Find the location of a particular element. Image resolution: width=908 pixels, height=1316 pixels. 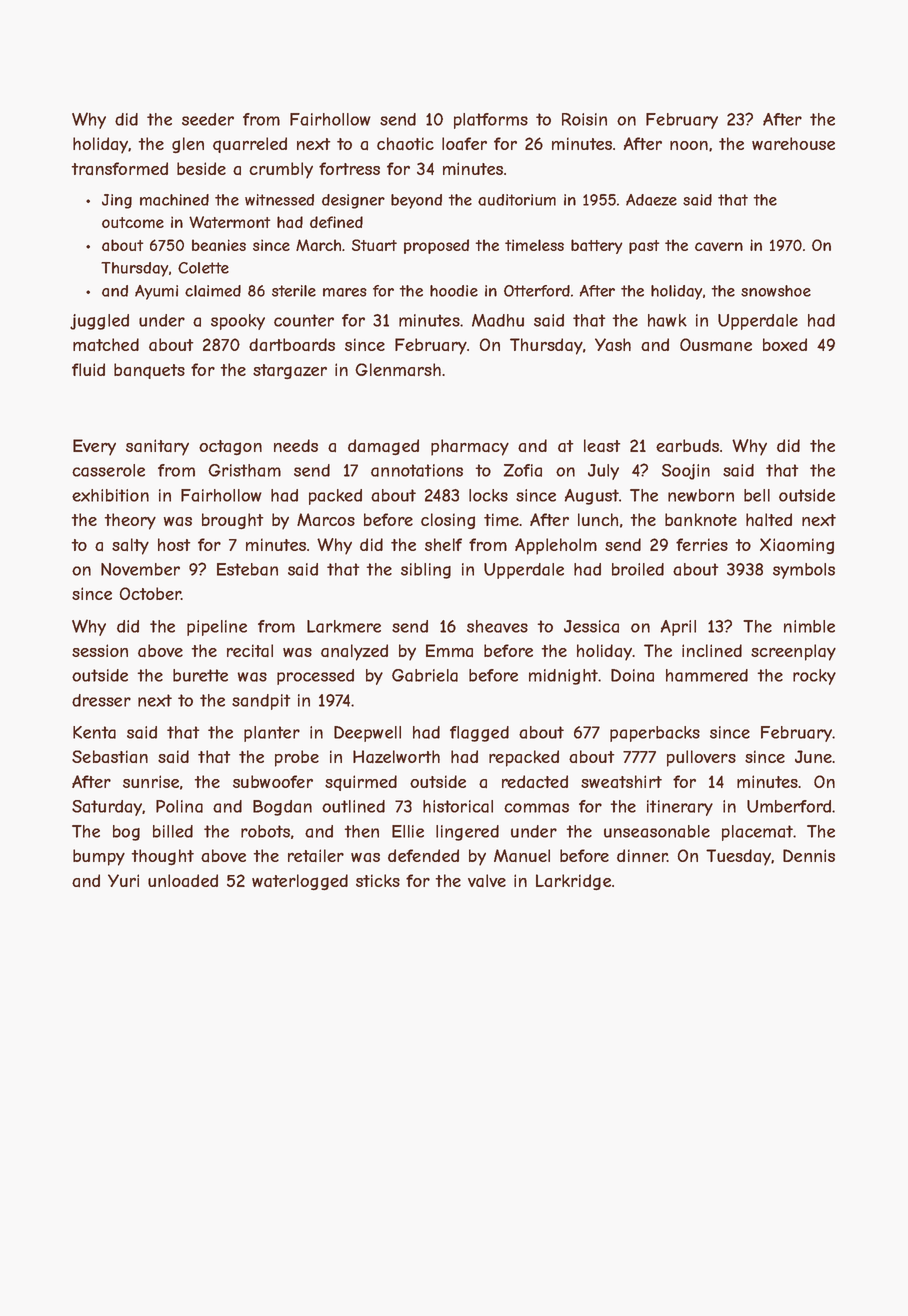

Yash is located at coordinates (613, 345).
